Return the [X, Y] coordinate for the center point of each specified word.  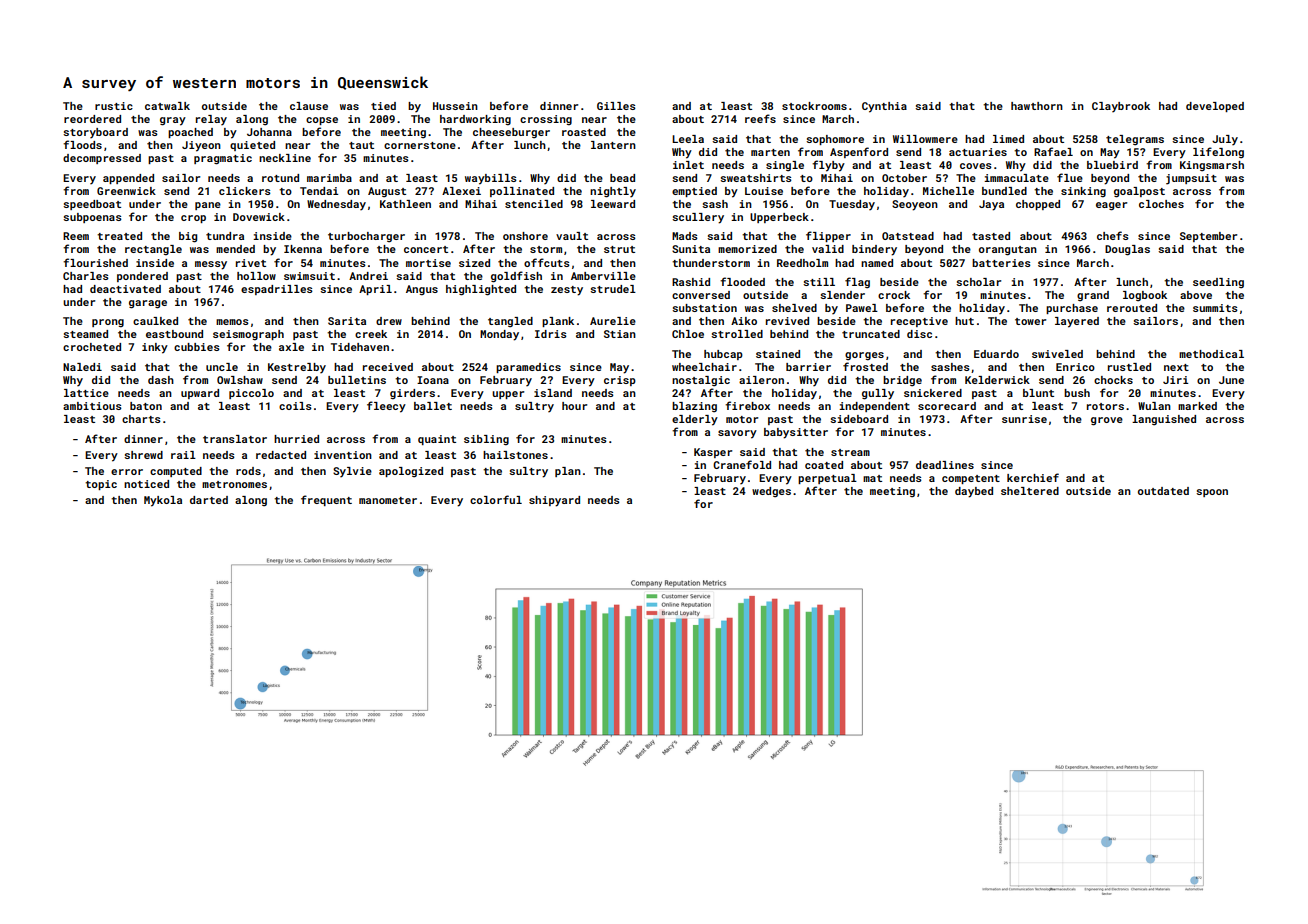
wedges [771, 492]
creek [371, 334]
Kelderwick [997, 380]
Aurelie [613, 321]
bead [622, 178]
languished [1164, 420]
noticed [146, 484]
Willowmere [925, 139]
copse [322, 121]
